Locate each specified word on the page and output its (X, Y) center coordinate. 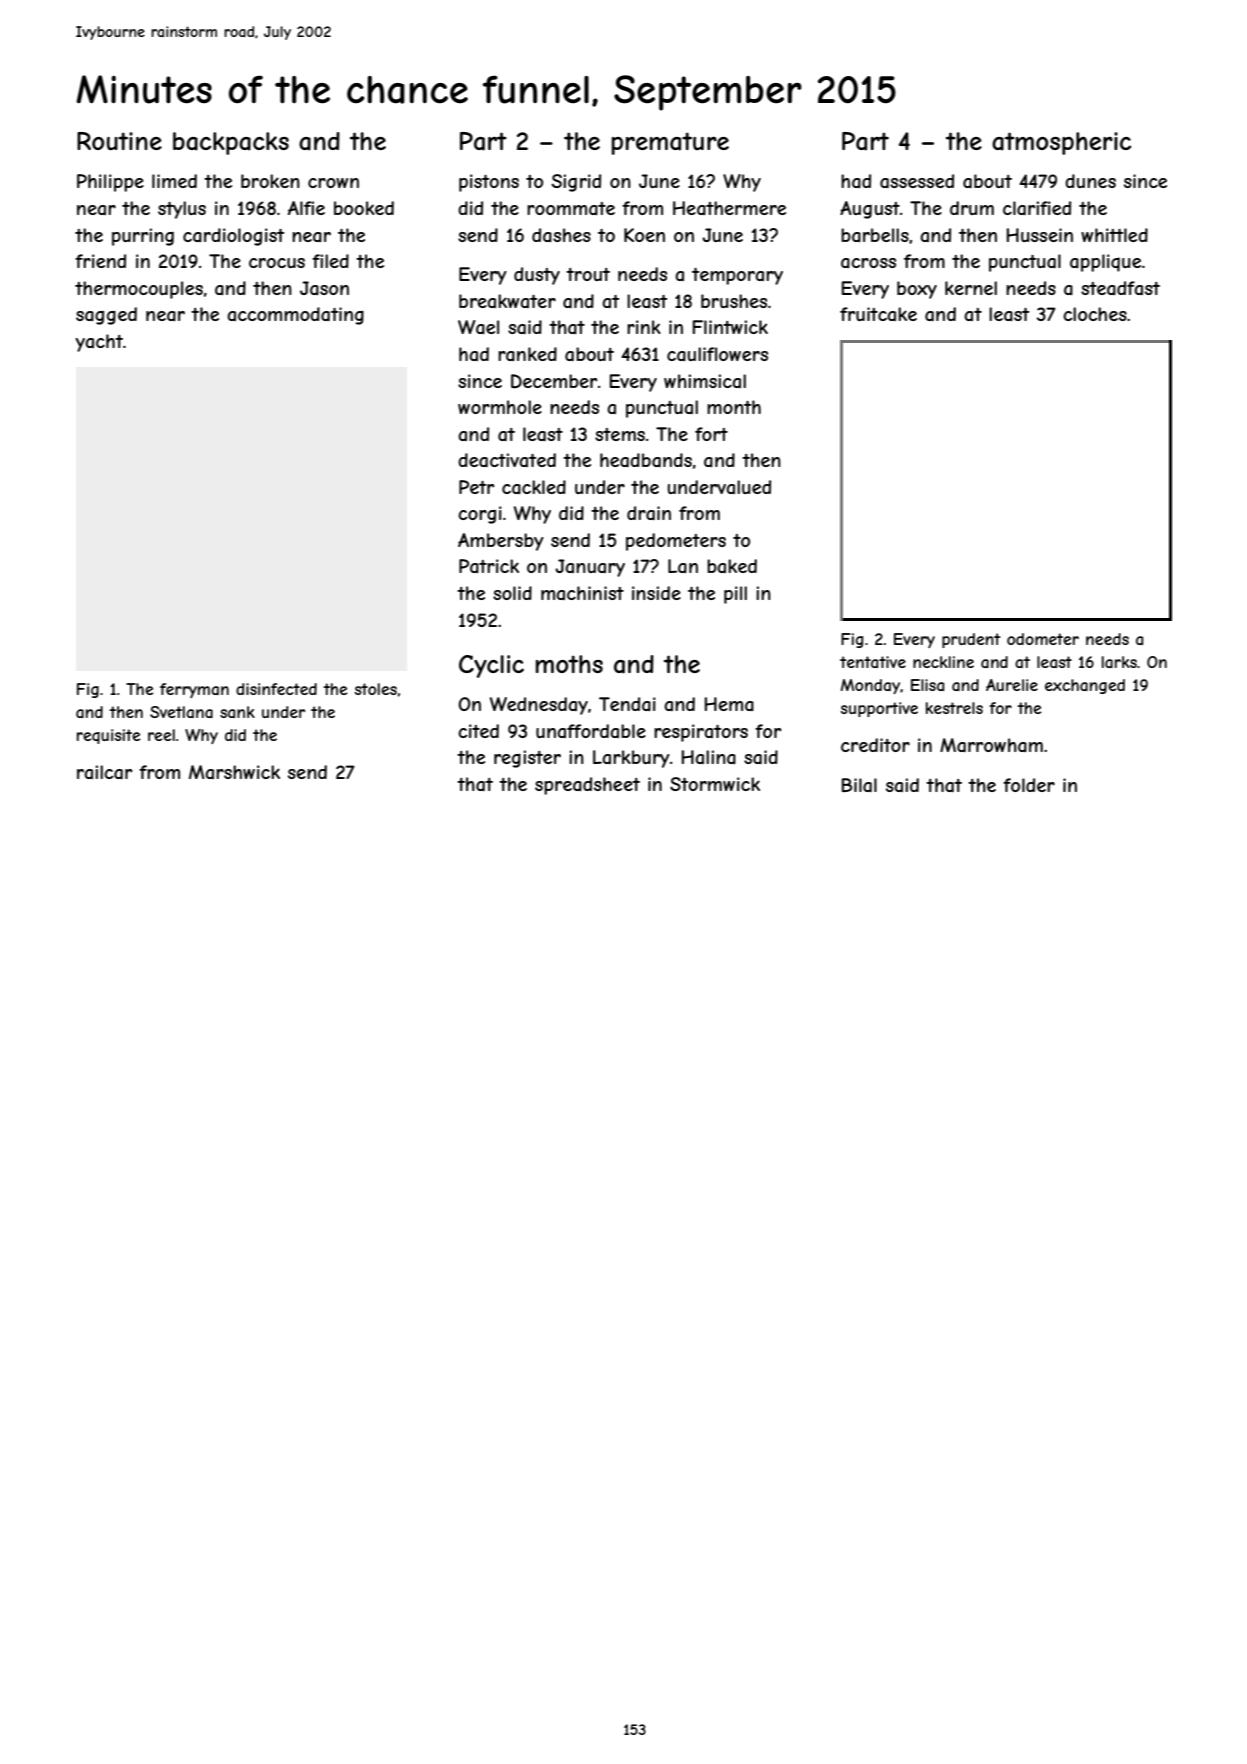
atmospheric (1061, 143)
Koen (644, 235)
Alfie (306, 208)
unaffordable (591, 731)
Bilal (859, 785)
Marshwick (234, 772)
